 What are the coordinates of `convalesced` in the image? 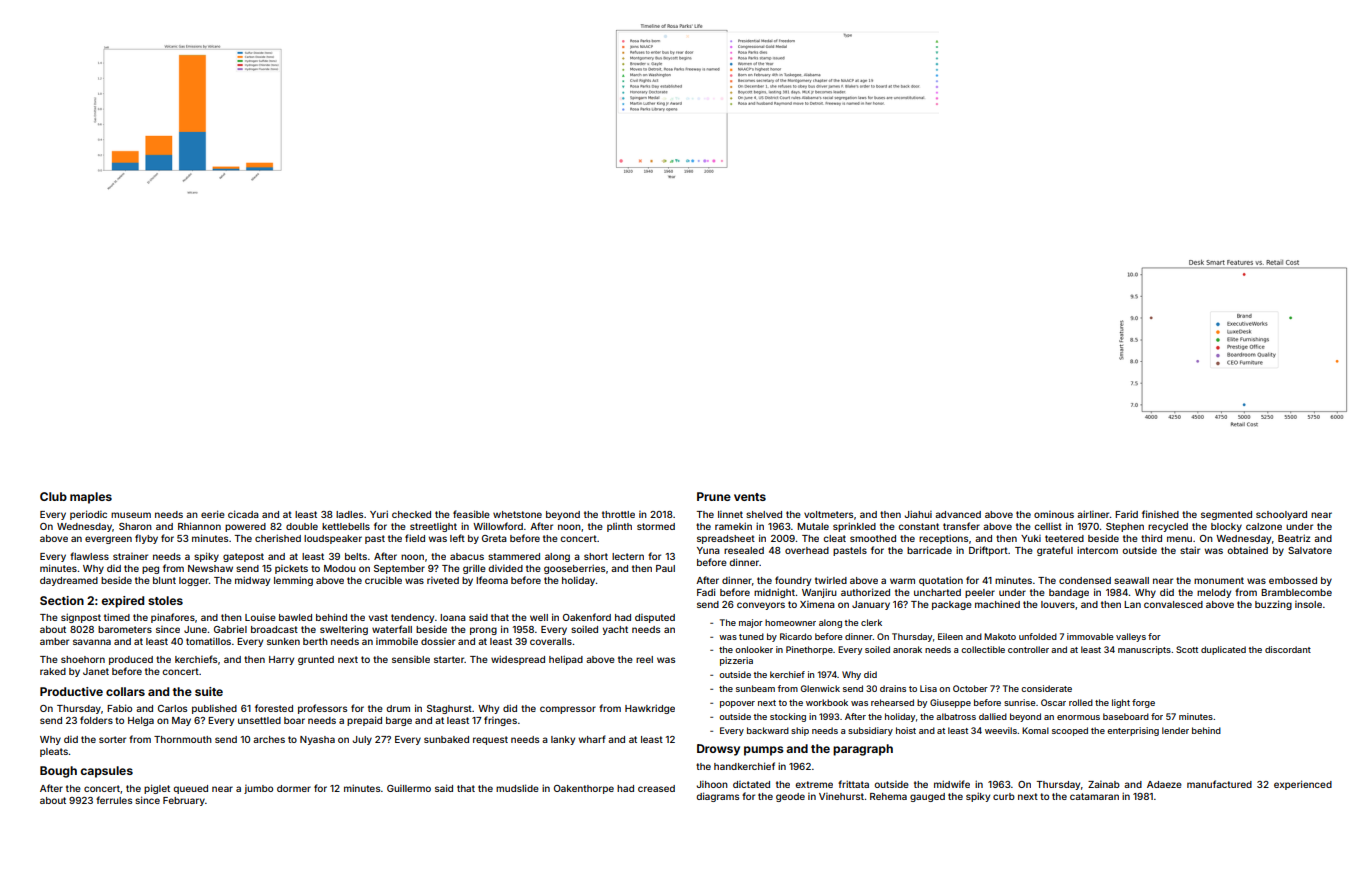 It's located at (1173, 604).
